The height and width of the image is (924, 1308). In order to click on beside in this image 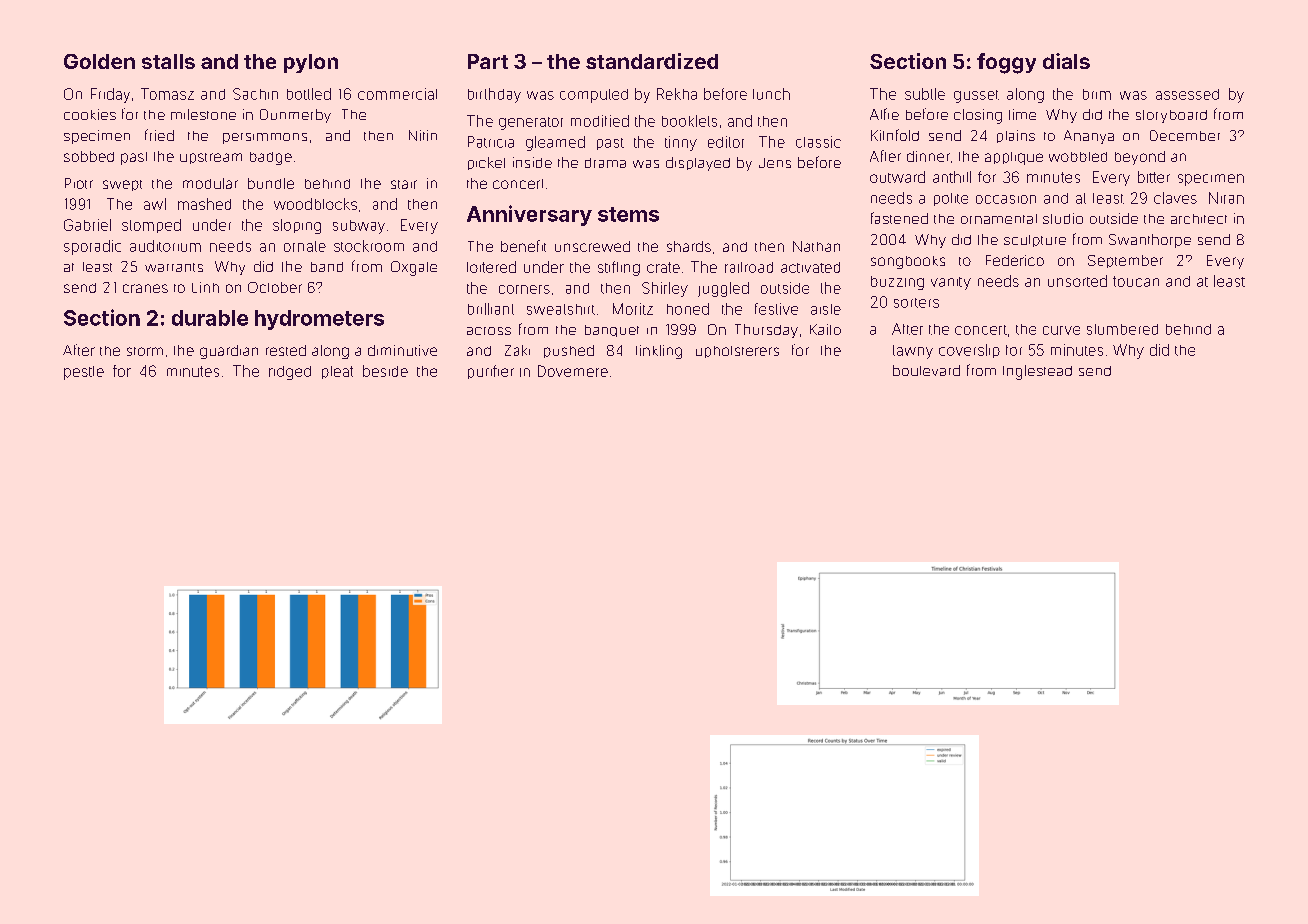, I will do `click(385, 371)`.
